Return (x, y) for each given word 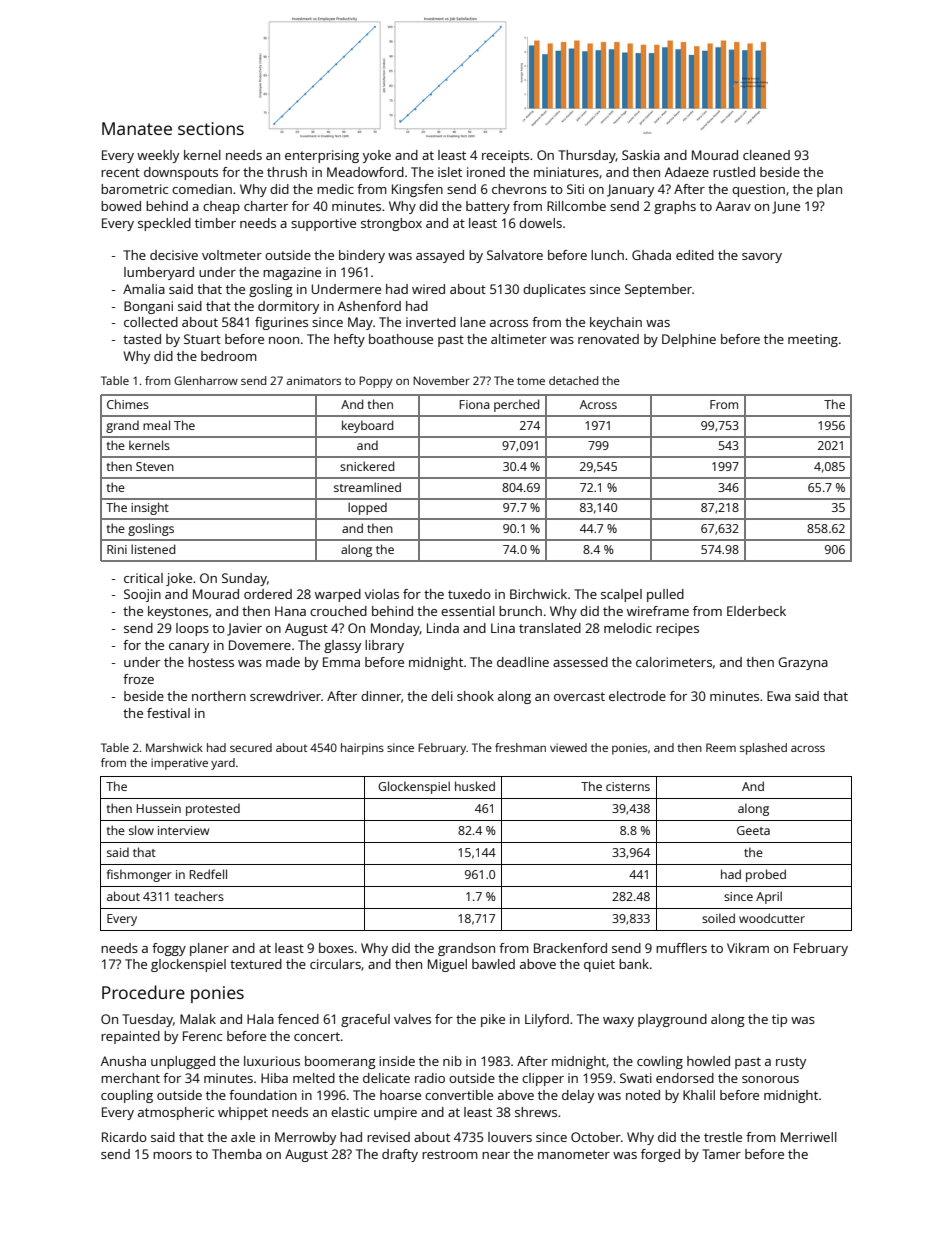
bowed (121, 206)
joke (179, 579)
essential (468, 611)
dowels (540, 223)
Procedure (143, 992)
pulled (665, 595)
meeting (813, 340)
